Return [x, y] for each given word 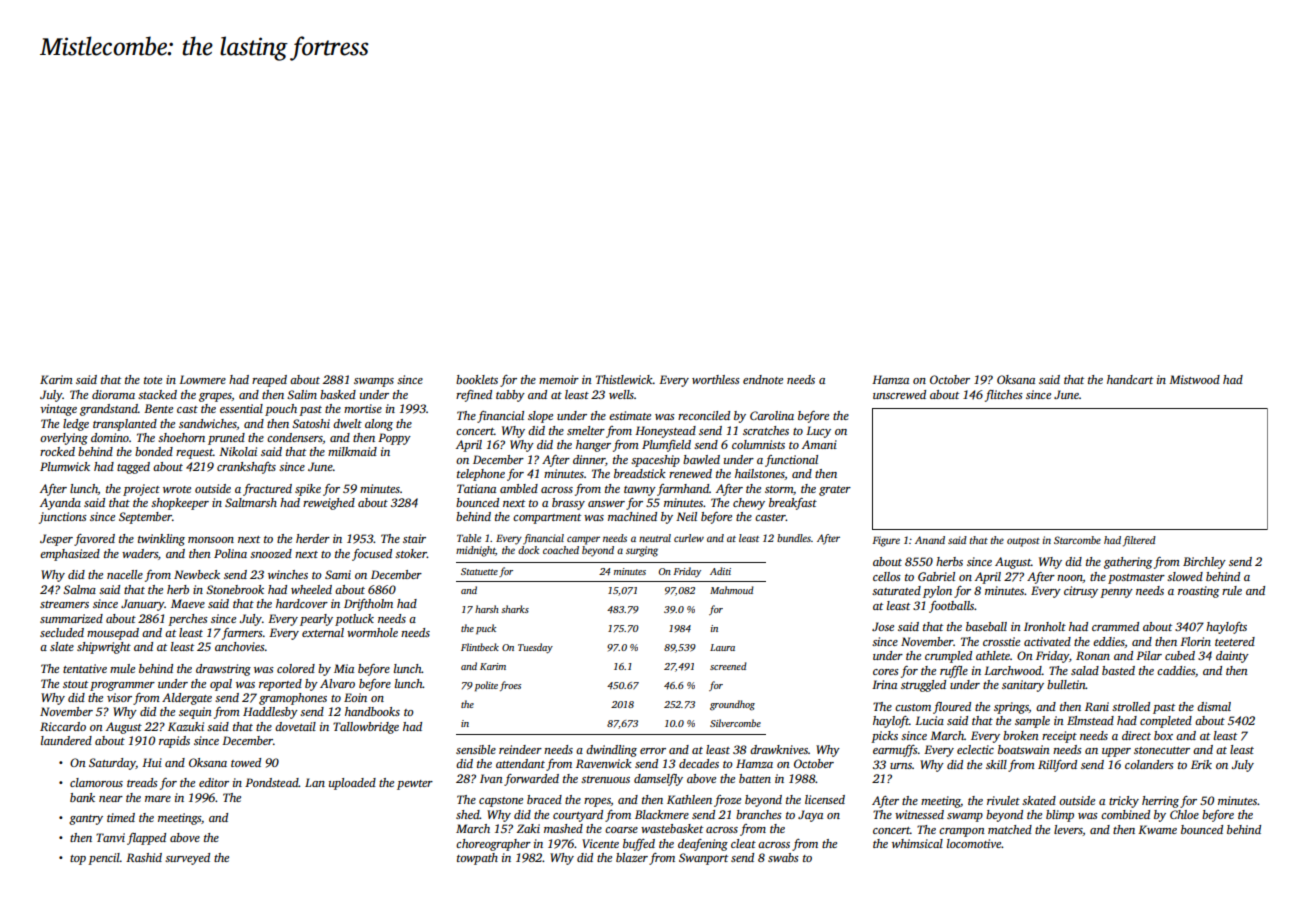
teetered [1235, 641]
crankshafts [246, 468]
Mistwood [1194, 379]
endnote [763, 379]
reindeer [520, 749]
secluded [62, 632]
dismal [1214, 706]
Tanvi [110, 837]
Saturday [112, 764]
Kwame [1157, 829]
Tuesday [535, 648]
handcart [1130, 379]
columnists [758, 444]
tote [153, 380]
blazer [632, 857]
